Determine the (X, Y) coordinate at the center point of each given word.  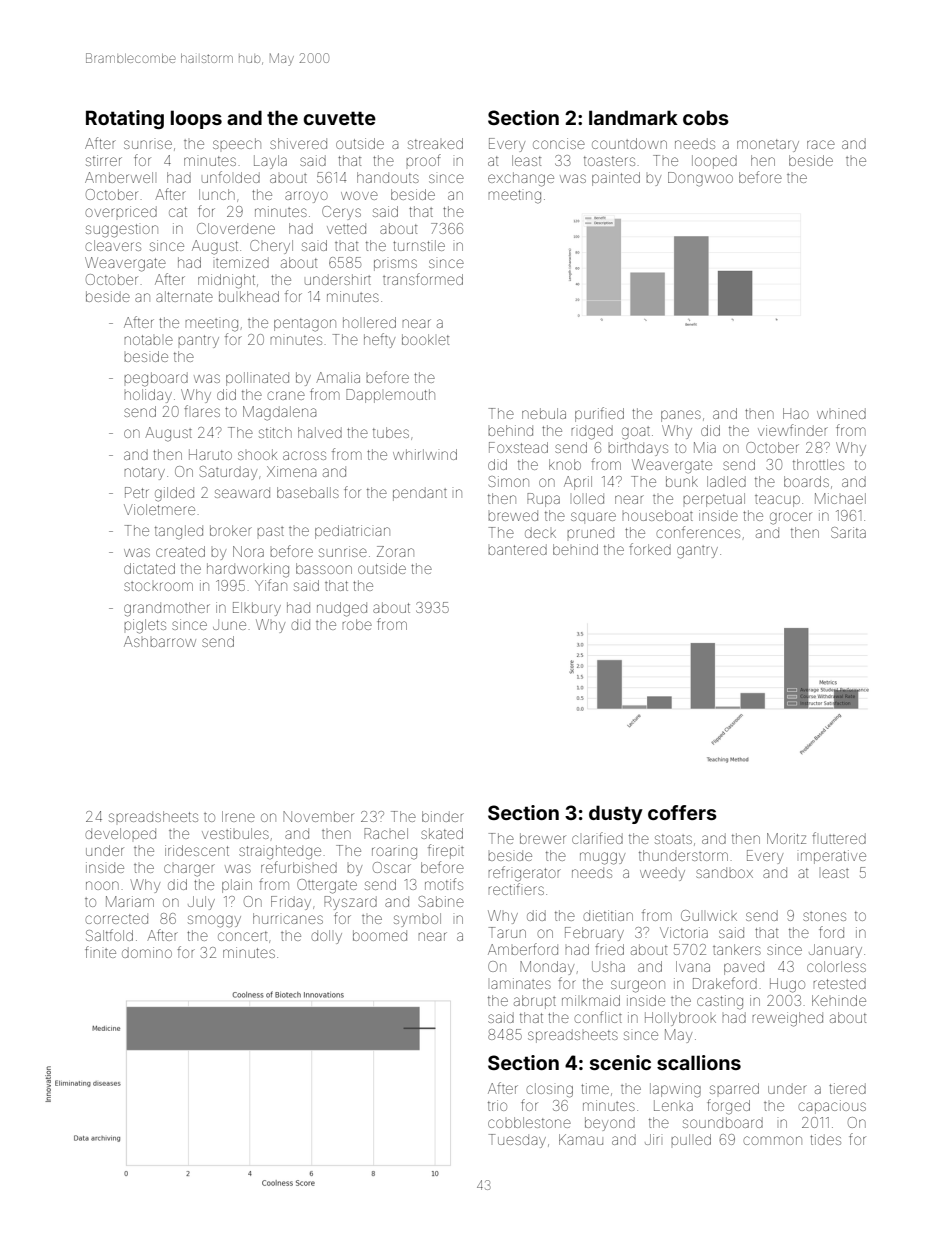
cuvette (339, 118)
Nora (248, 551)
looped (714, 162)
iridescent (197, 850)
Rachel (386, 833)
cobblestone (529, 1122)
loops (196, 119)
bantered (517, 549)
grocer (791, 518)
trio (497, 1105)
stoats (673, 839)
